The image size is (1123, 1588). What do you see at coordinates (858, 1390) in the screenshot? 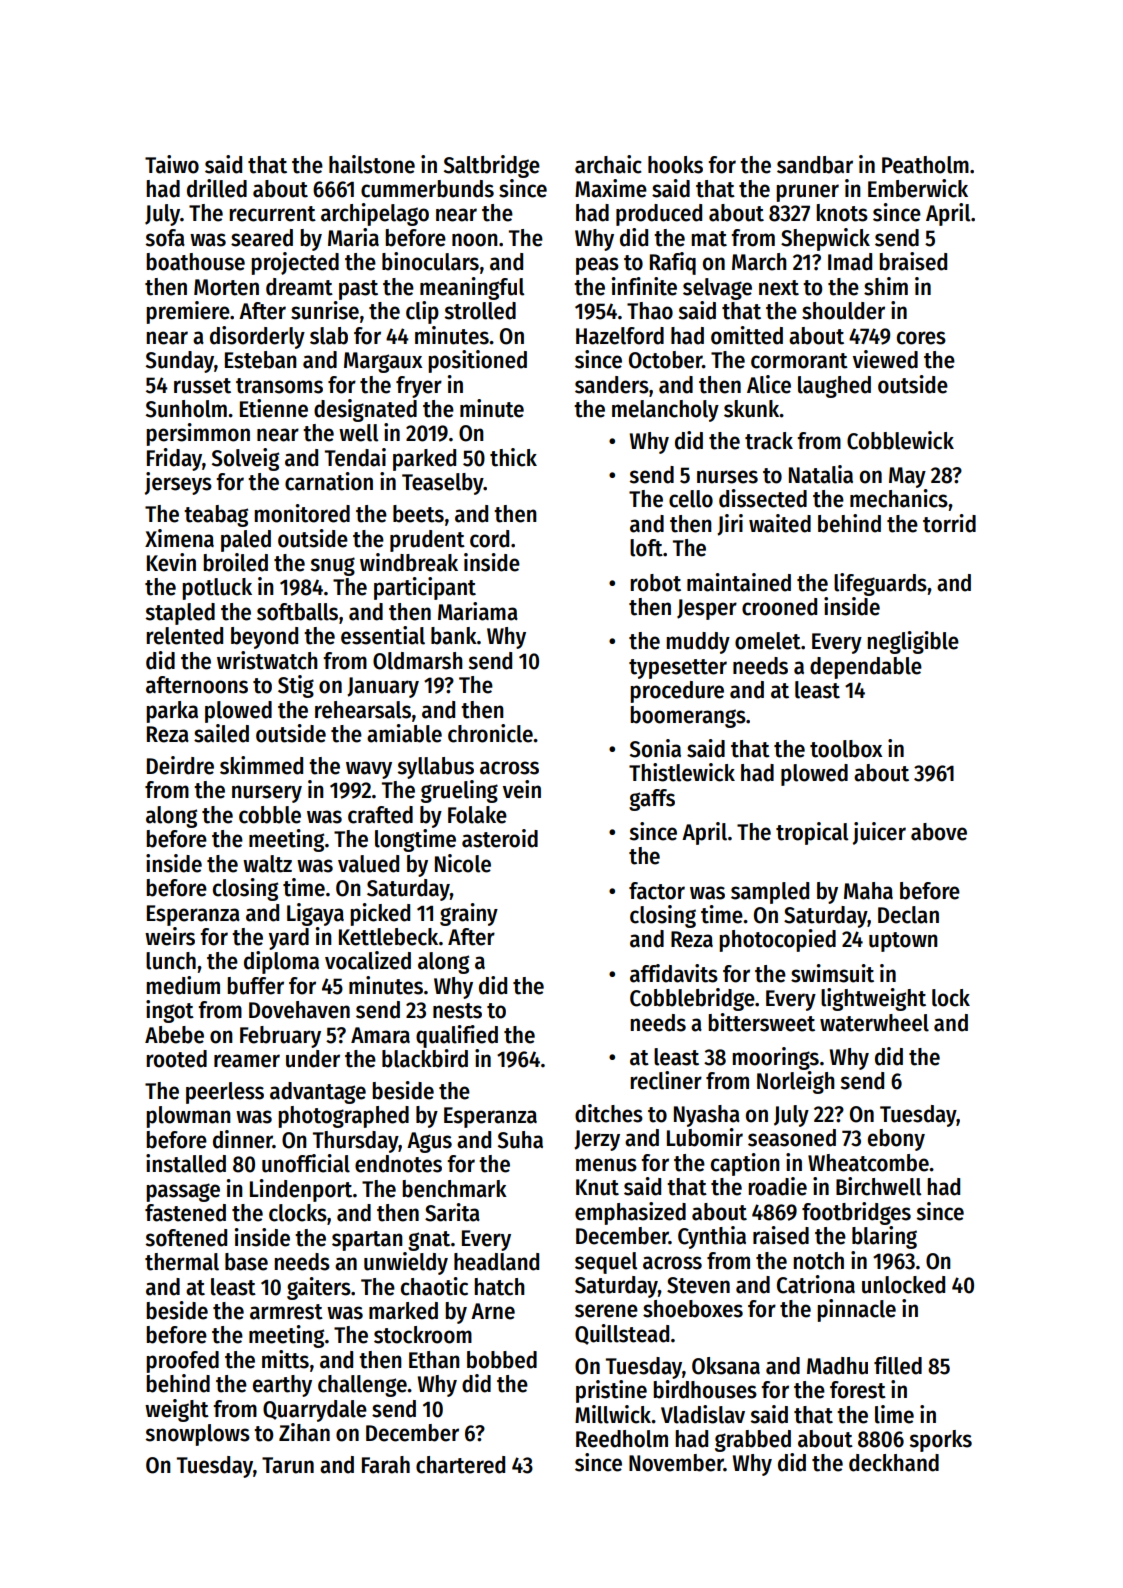
I see `forest` at bounding box center [858, 1390].
